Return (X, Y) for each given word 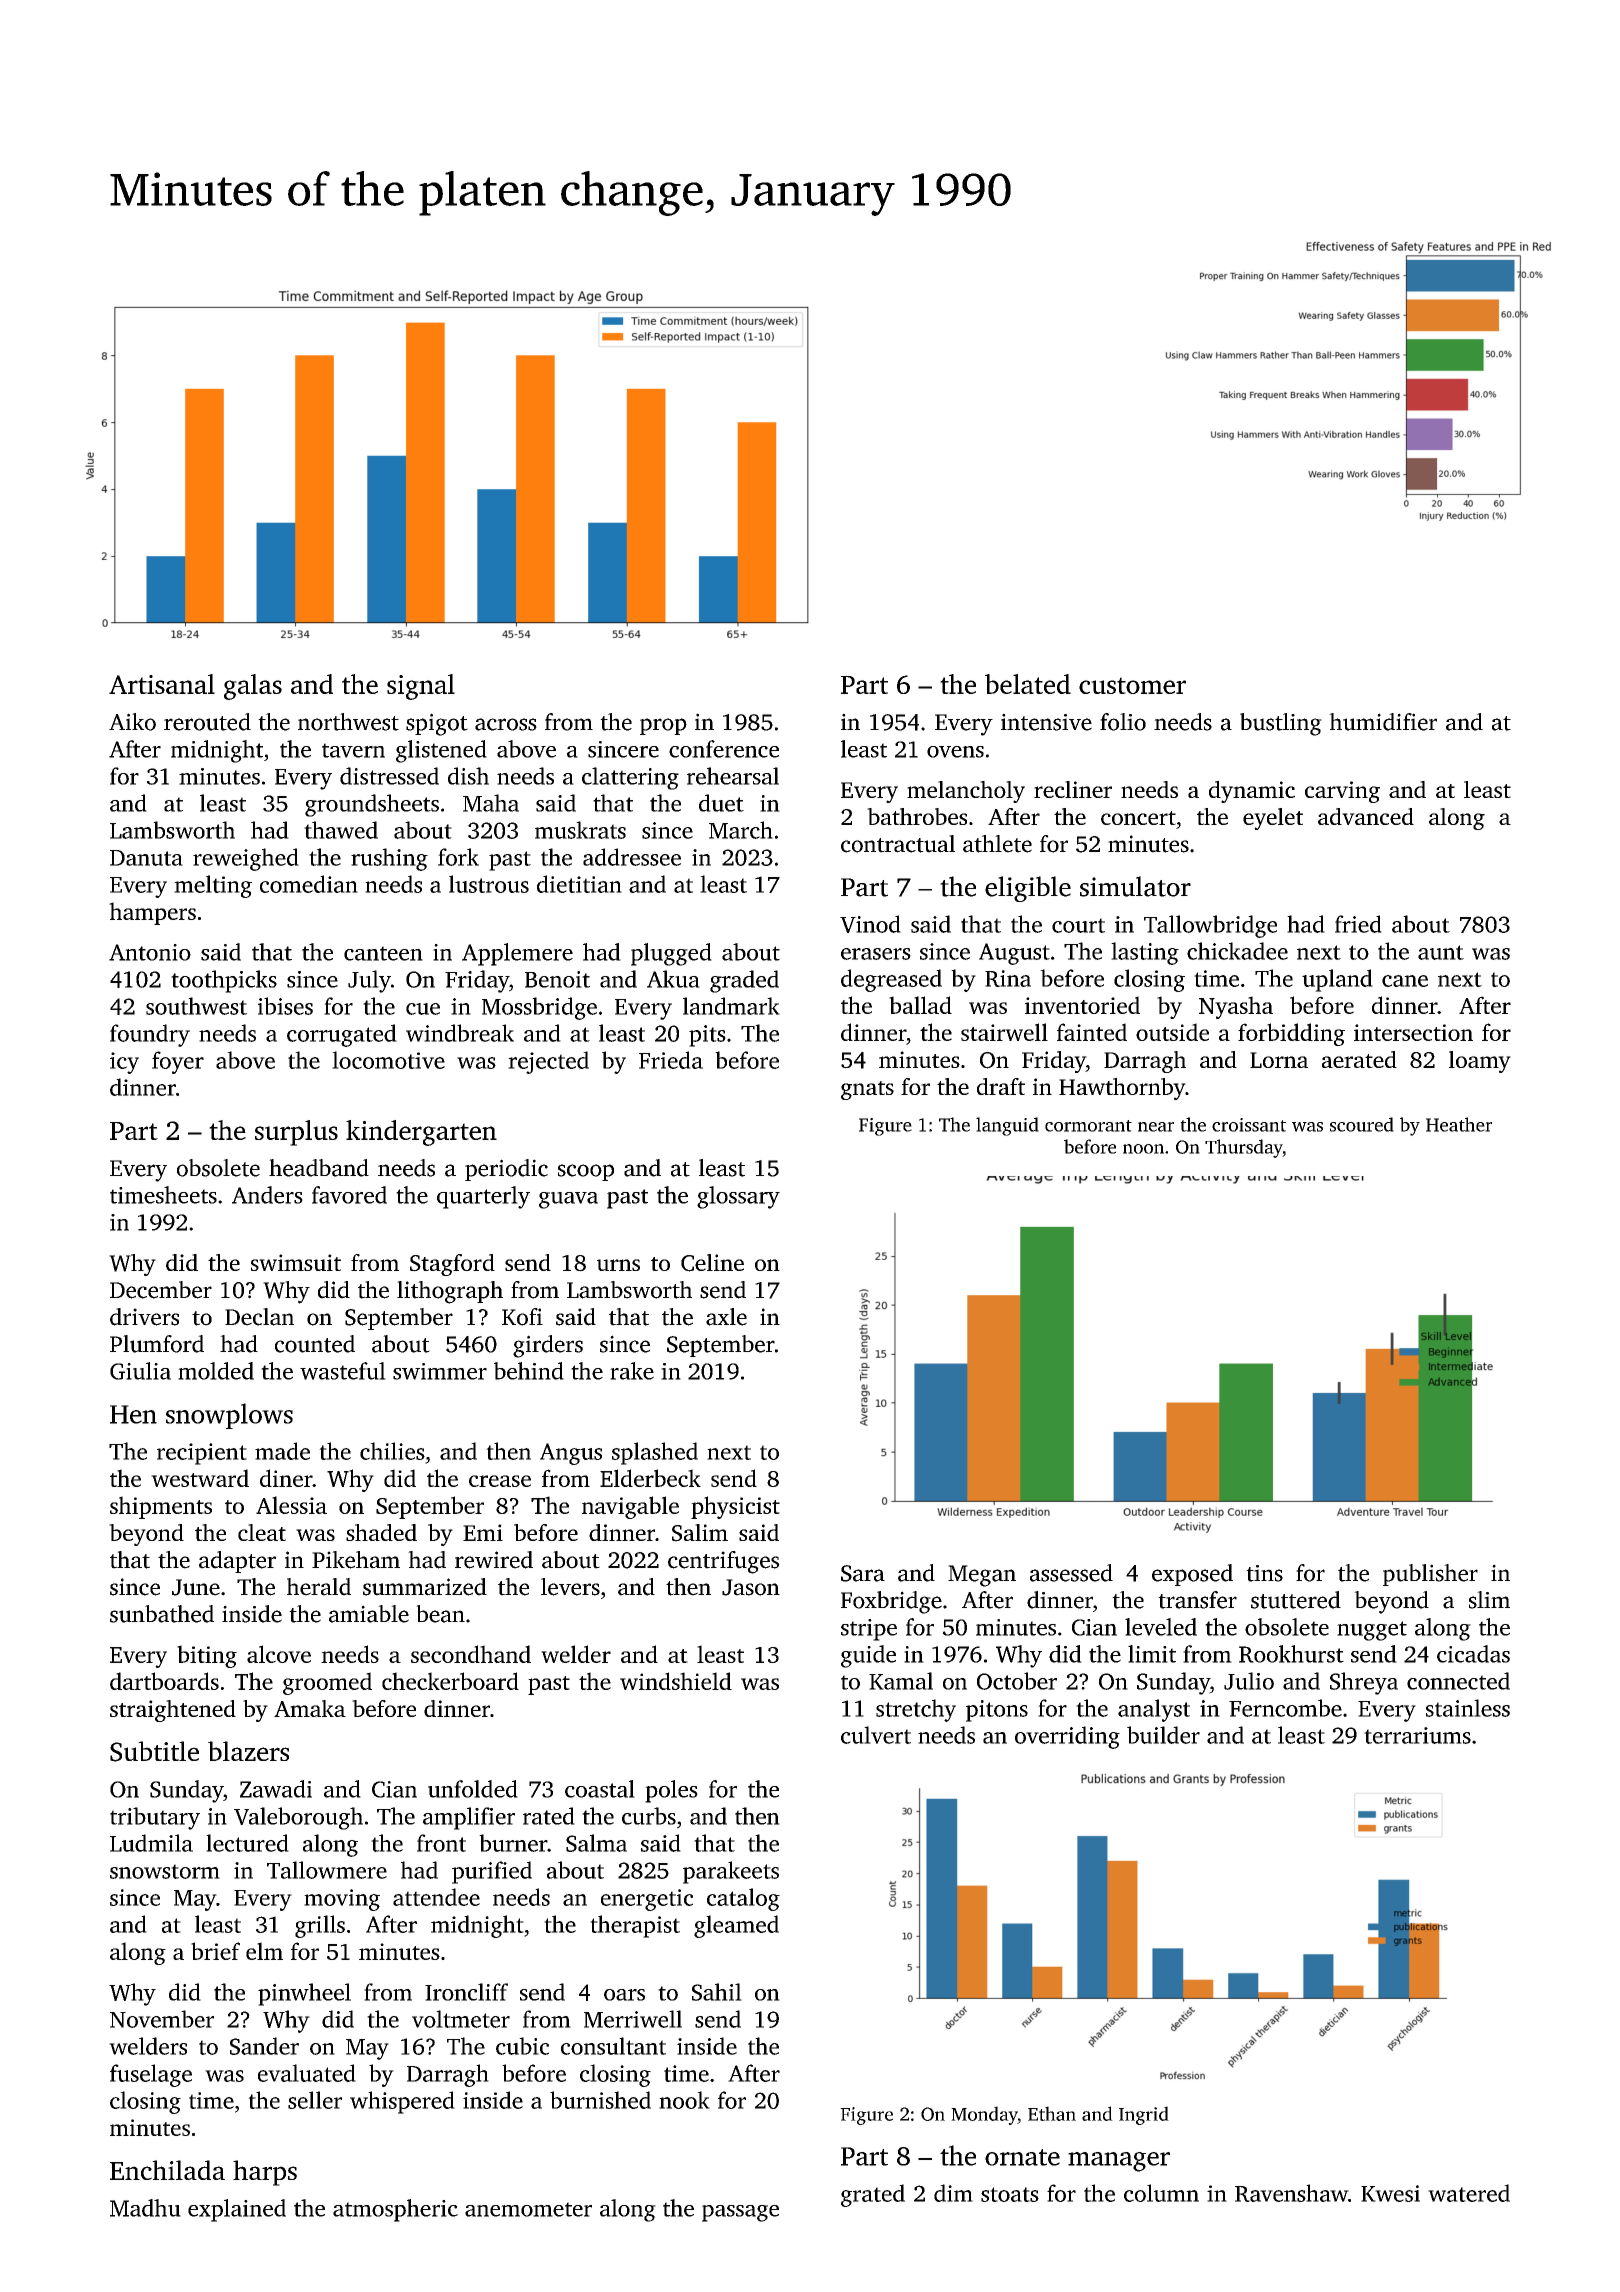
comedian (309, 884)
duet (721, 803)
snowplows (229, 1416)
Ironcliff (466, 1992)
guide (868, 1656)
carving (1342, 792)
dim (953, 2193)
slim (1489, 1600)
